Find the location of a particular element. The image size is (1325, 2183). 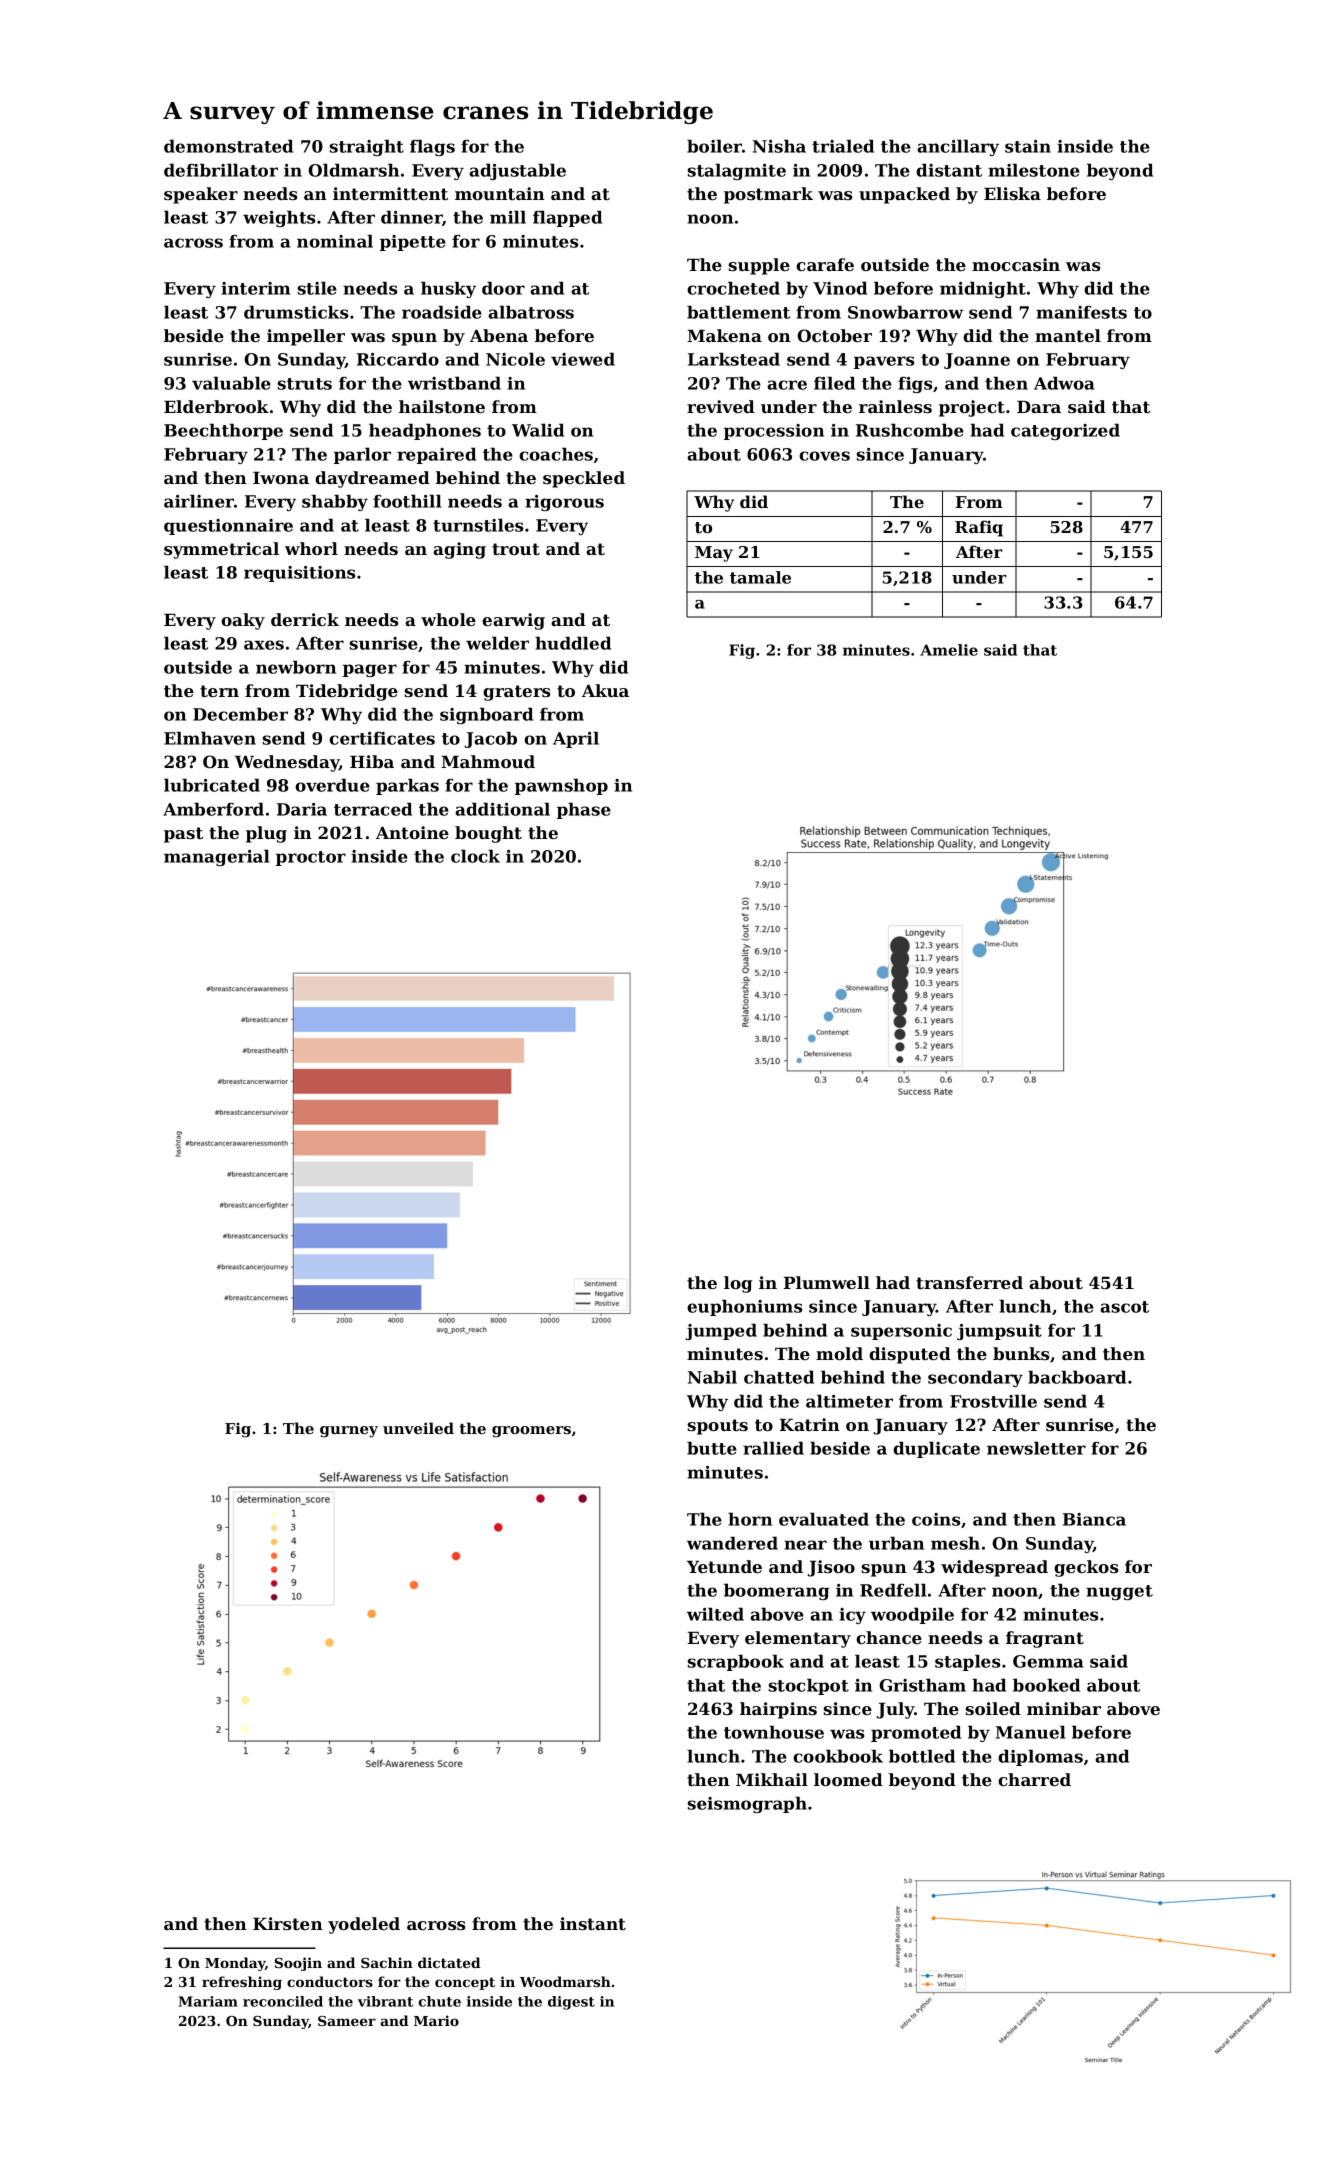

boiler is located at coordinates (714, 146).
